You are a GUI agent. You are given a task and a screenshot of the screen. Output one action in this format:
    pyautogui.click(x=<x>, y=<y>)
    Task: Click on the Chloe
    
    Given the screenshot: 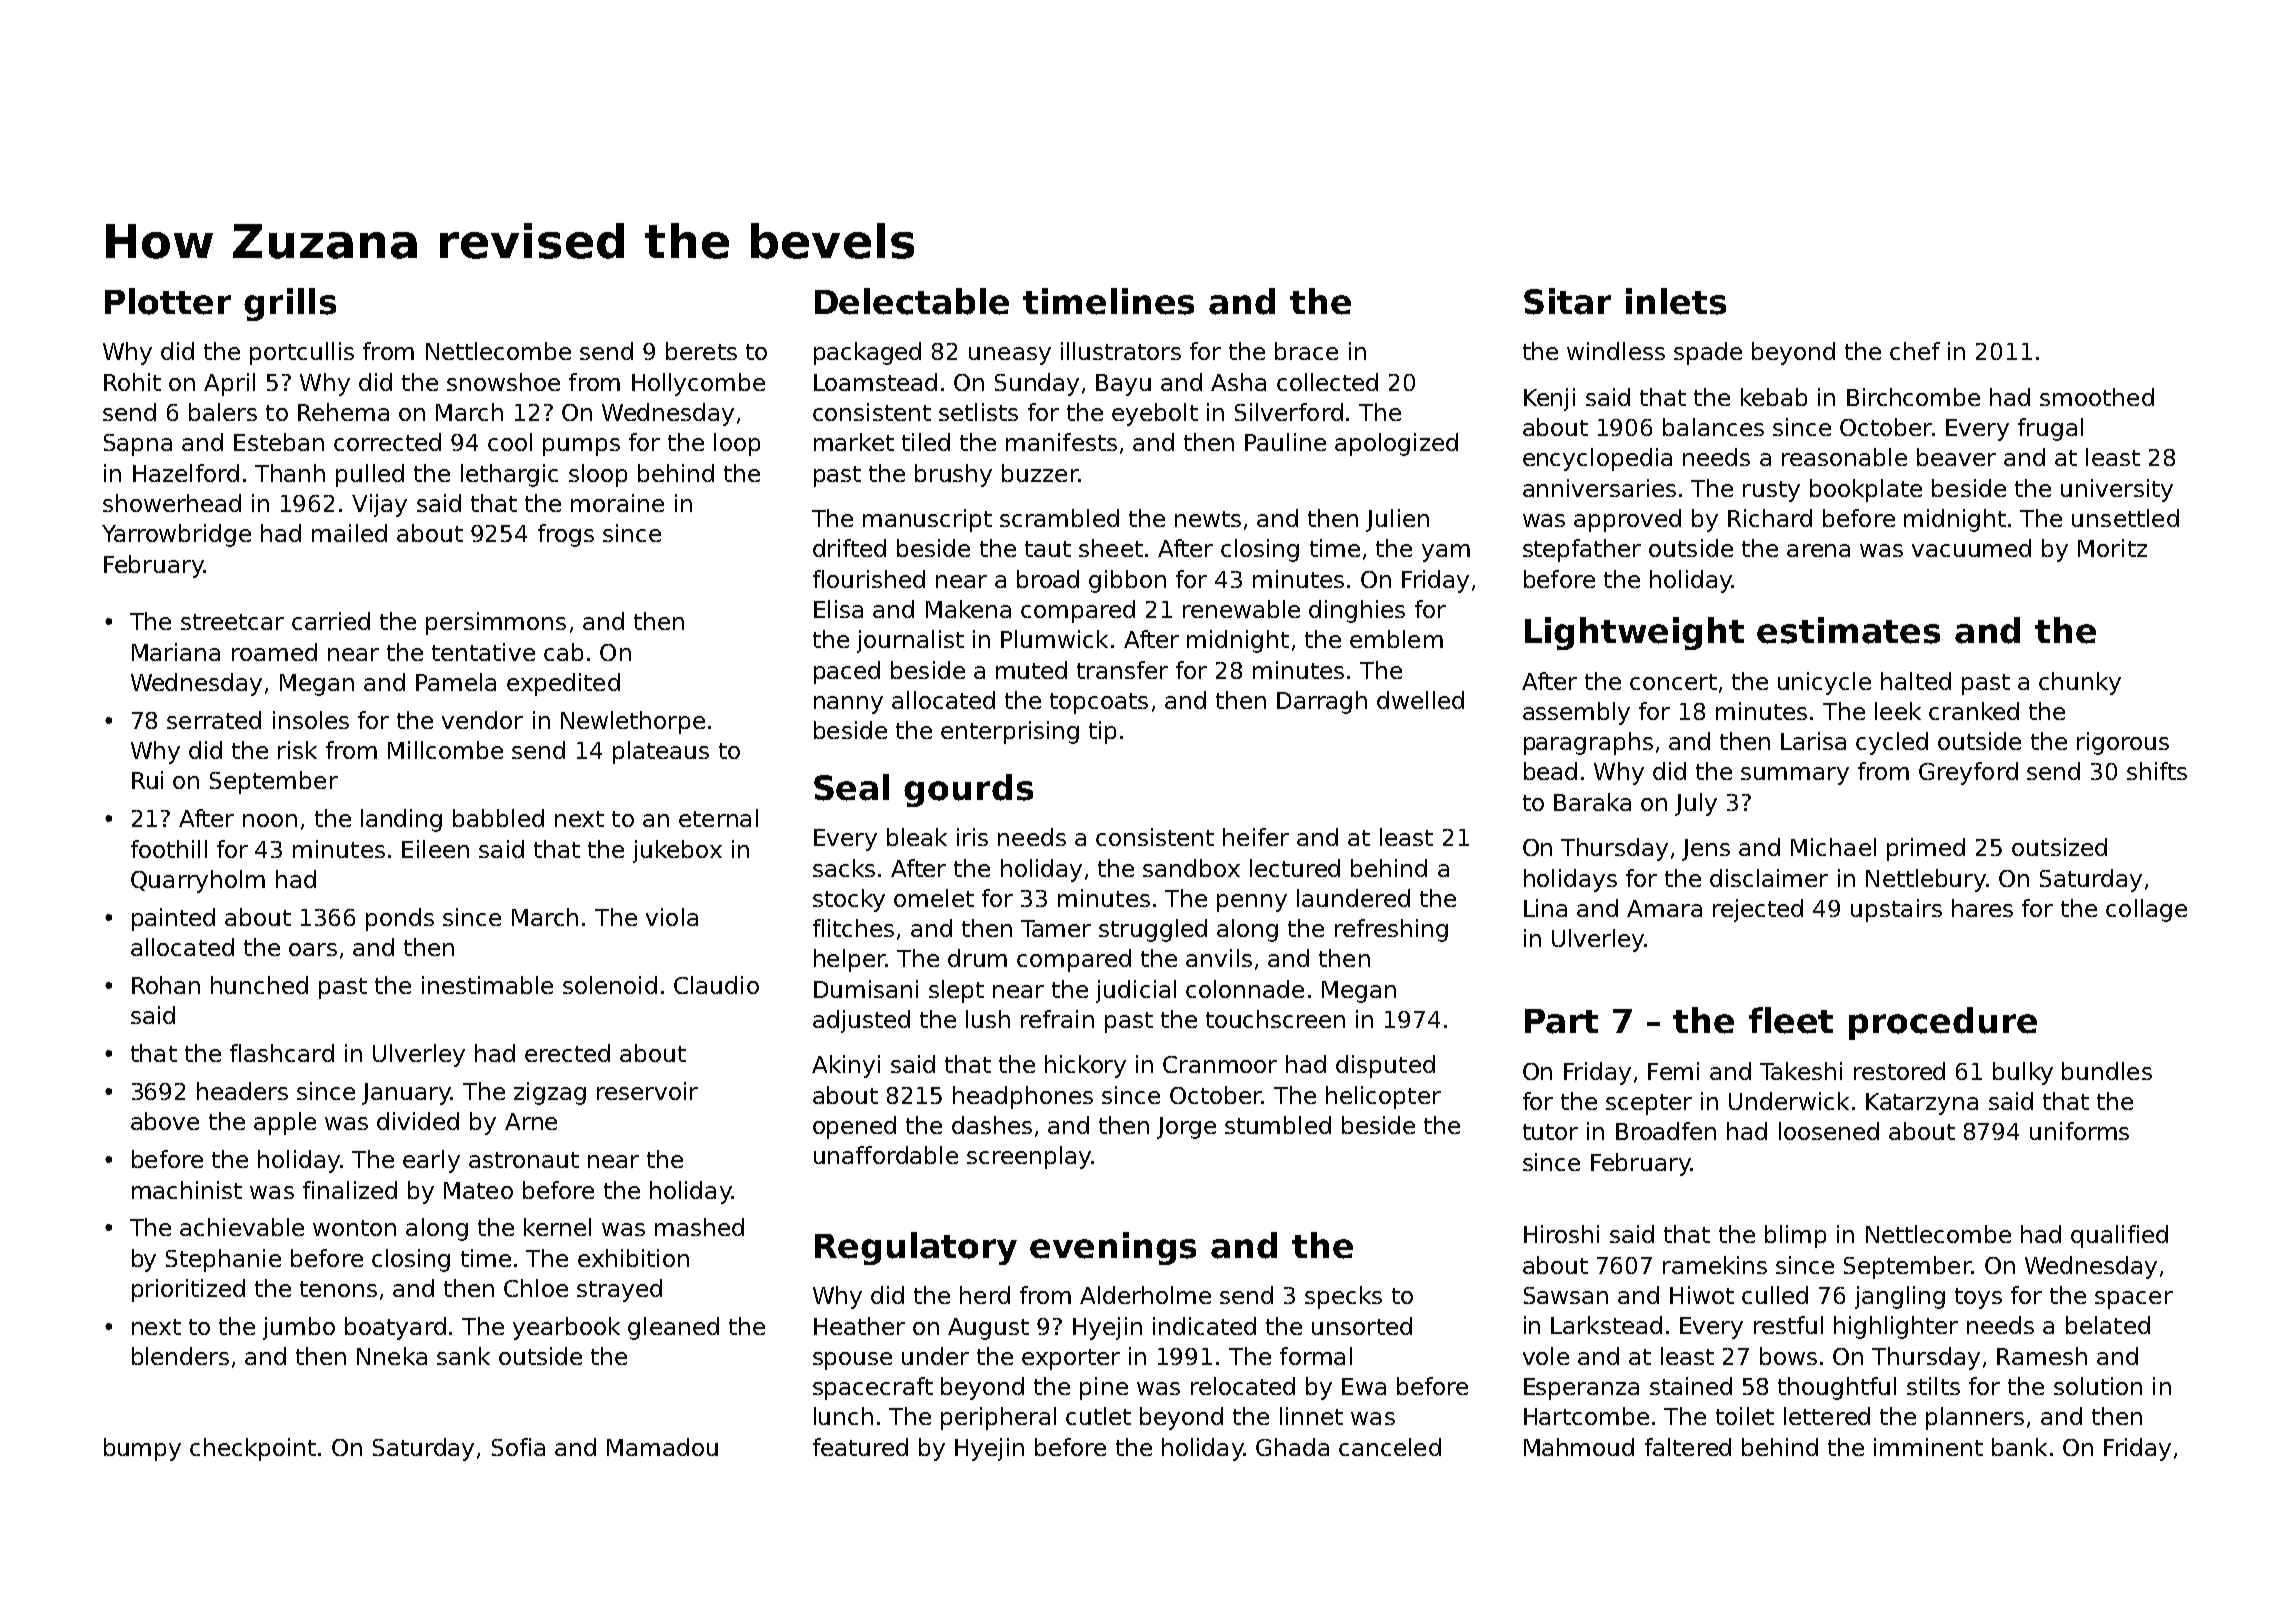 What is the action you would take?
    pyautogui.click(x=536, y=1288)
